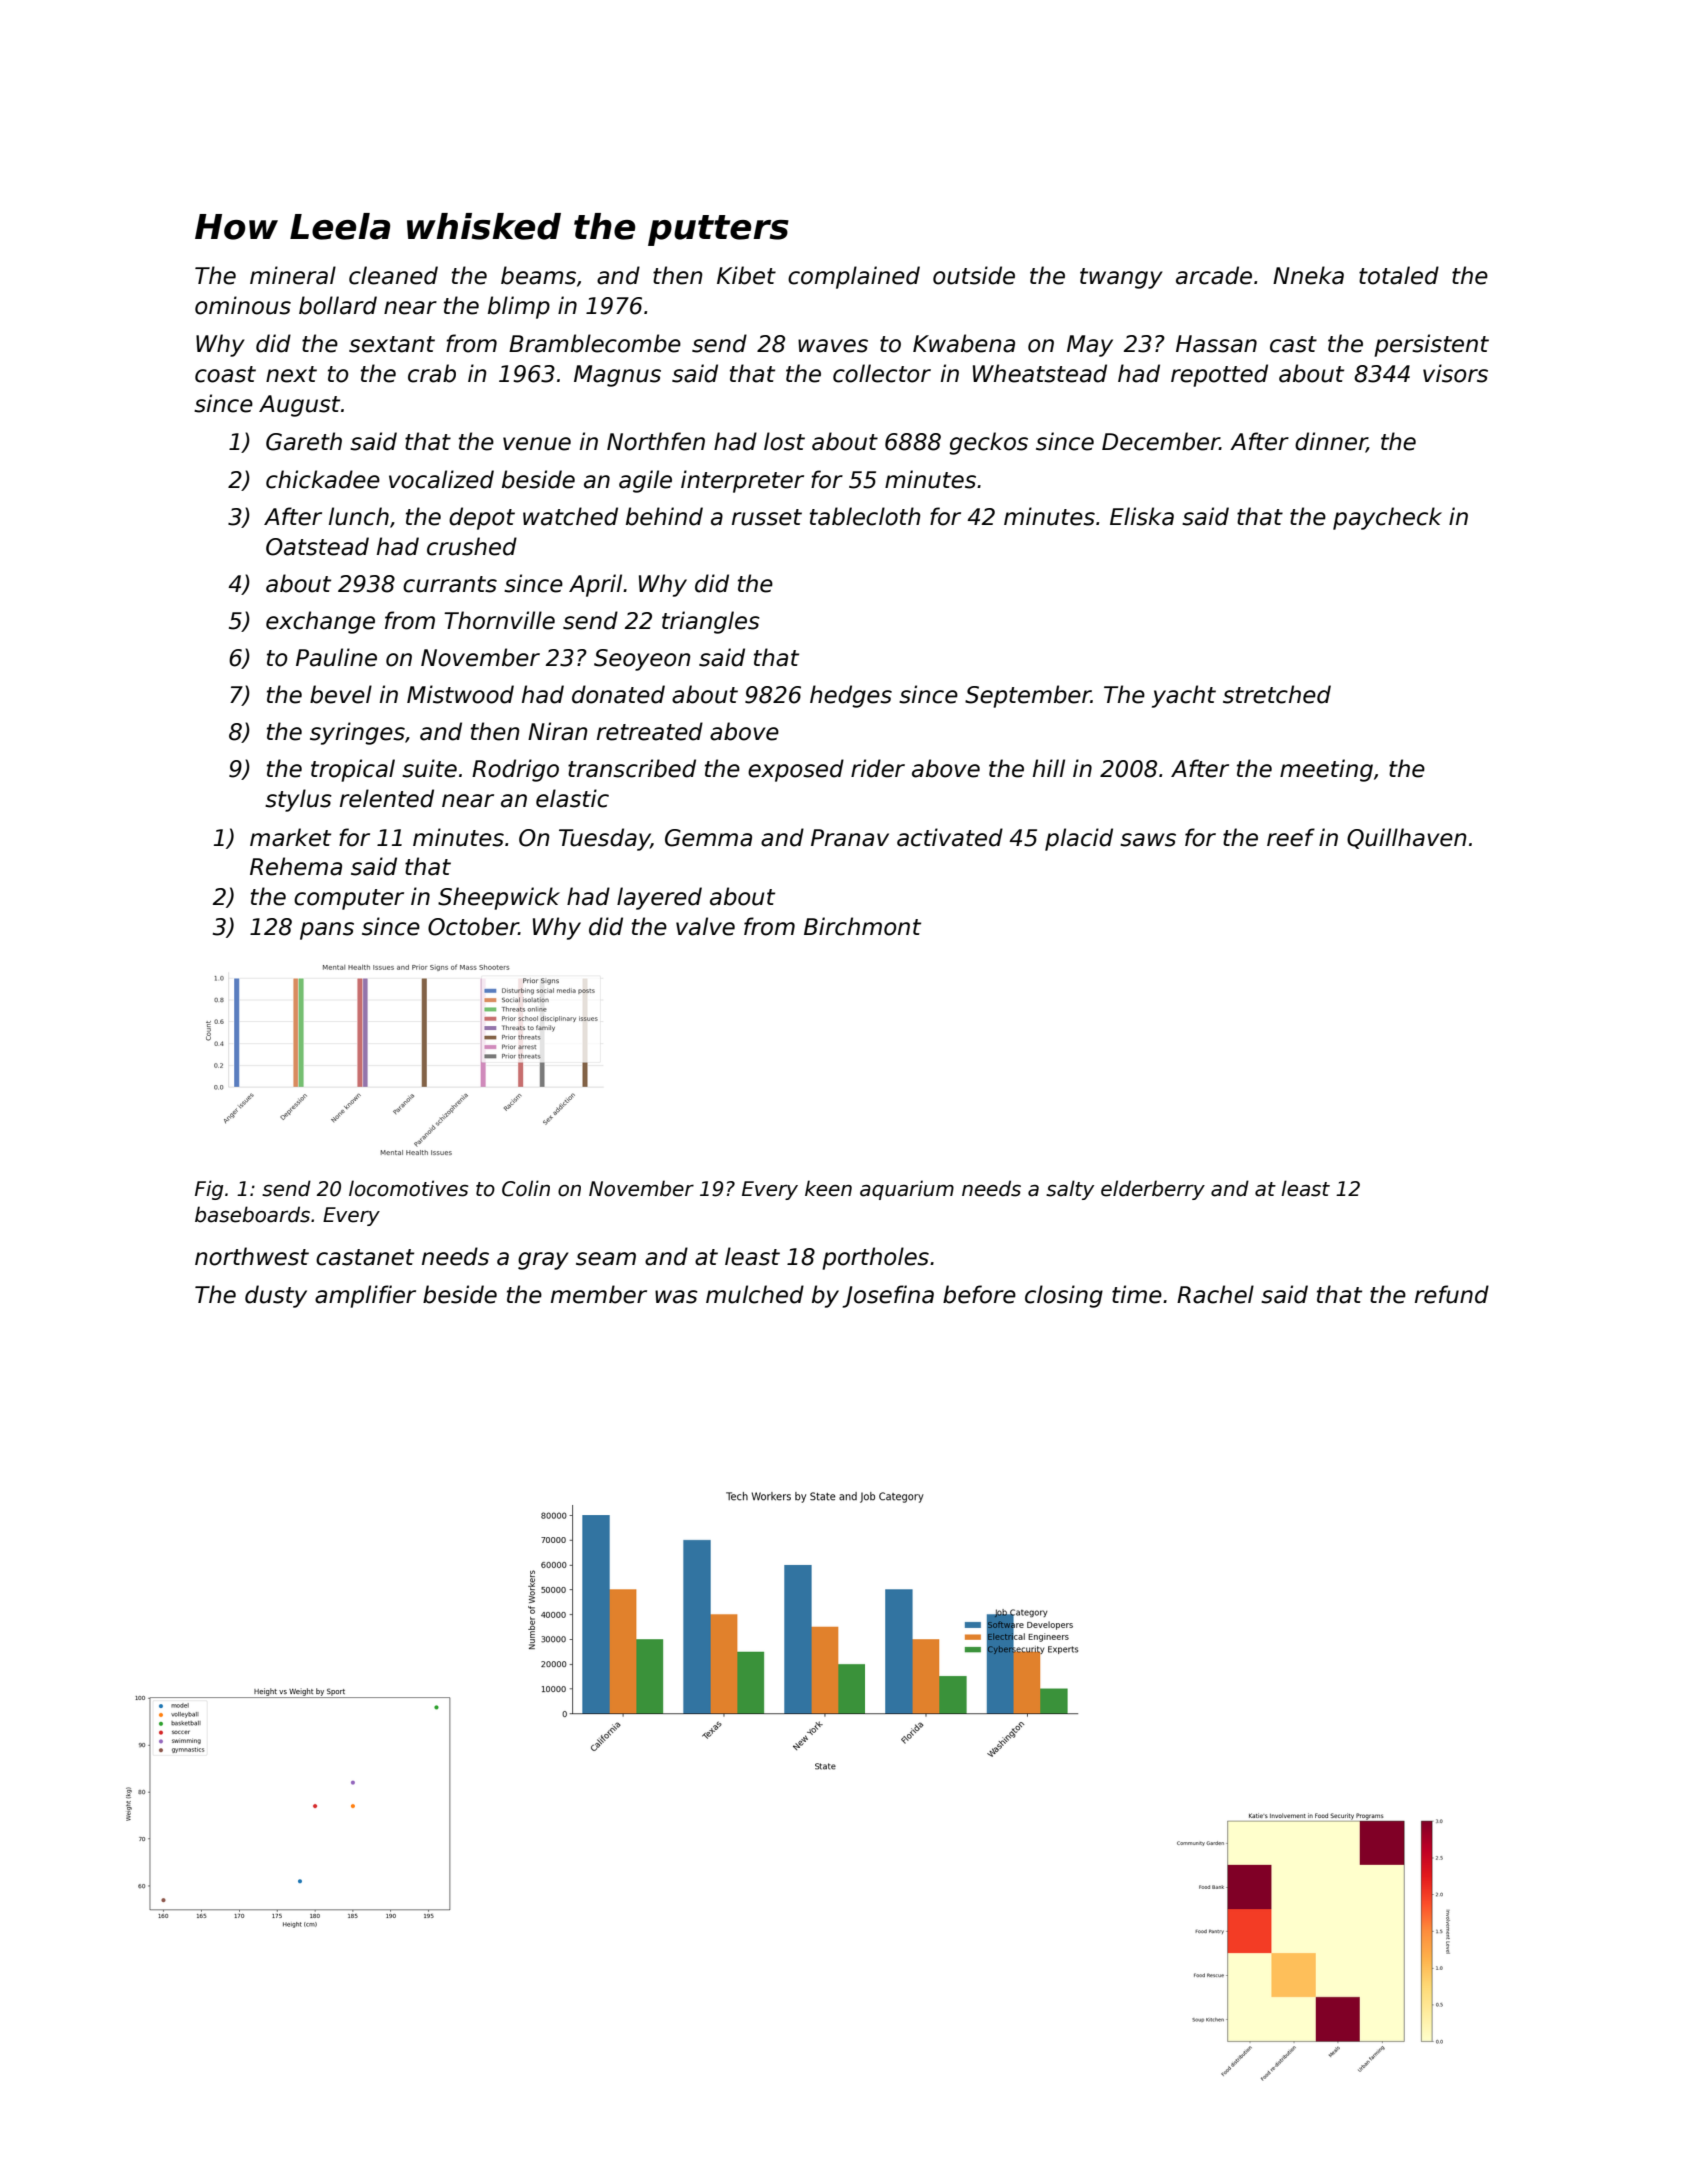 The height and width of the screenshot is (2178, 1683). Describe the element at coordinates (293, 275) in the screenshot. I see `mineral` at that location.
